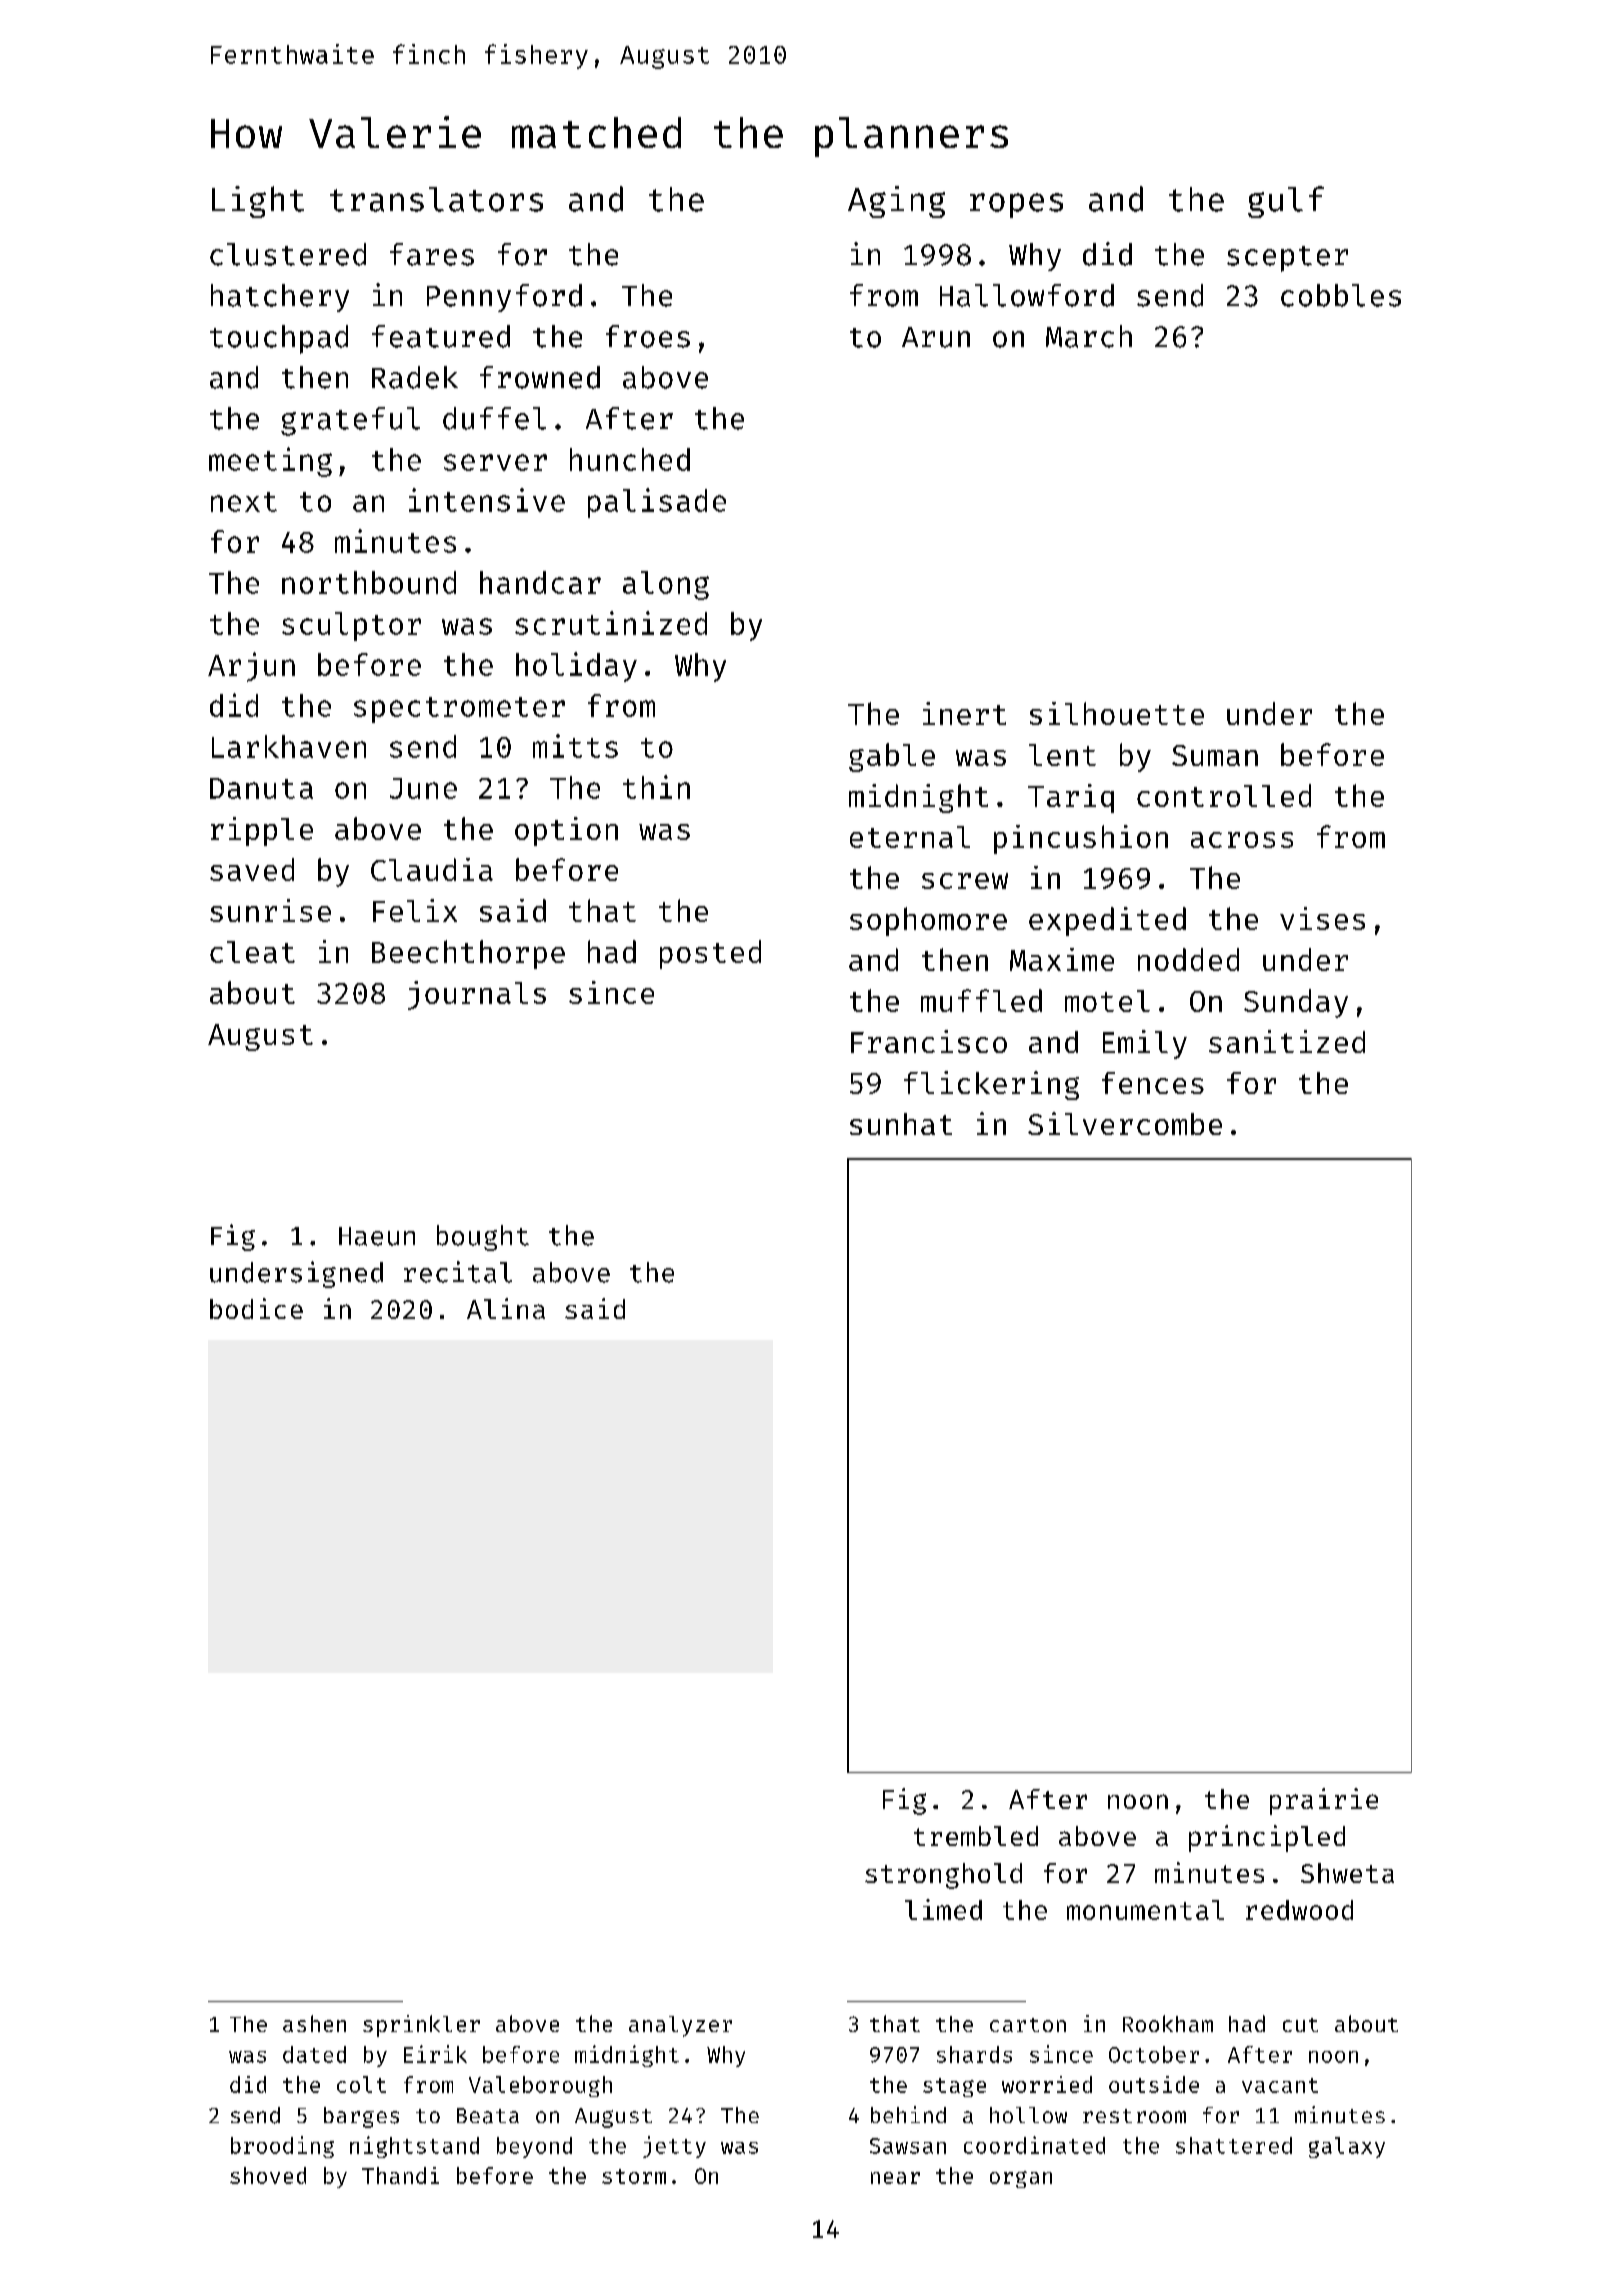 The width and height of the screenshot is (1620, 2292). Describe the element at coordinates (976, 1836) in the screenshot. I see `trembled` at that location.
